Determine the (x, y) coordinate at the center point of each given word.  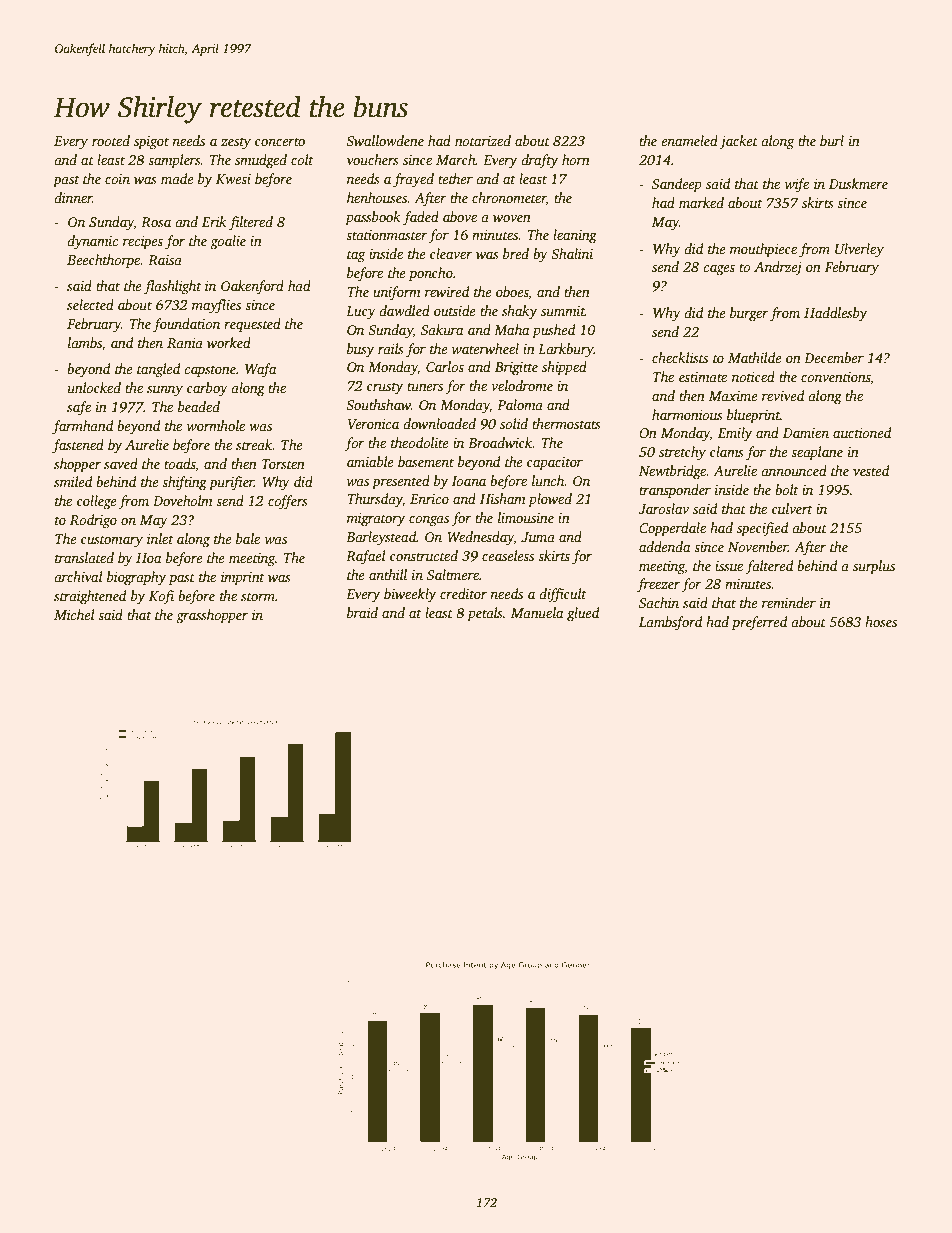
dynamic (92, 242)
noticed (753, 376)
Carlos (445, 366)
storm (258, 596)
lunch (548, 480)
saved (121, 463)
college (97, 502)
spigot (151, 143)
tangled (158, 370)
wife (797, 185)
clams (727, 451)
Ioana (469, 481)
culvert (792, 508)
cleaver (451, 253)
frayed (413, 180)
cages (719, 270)
